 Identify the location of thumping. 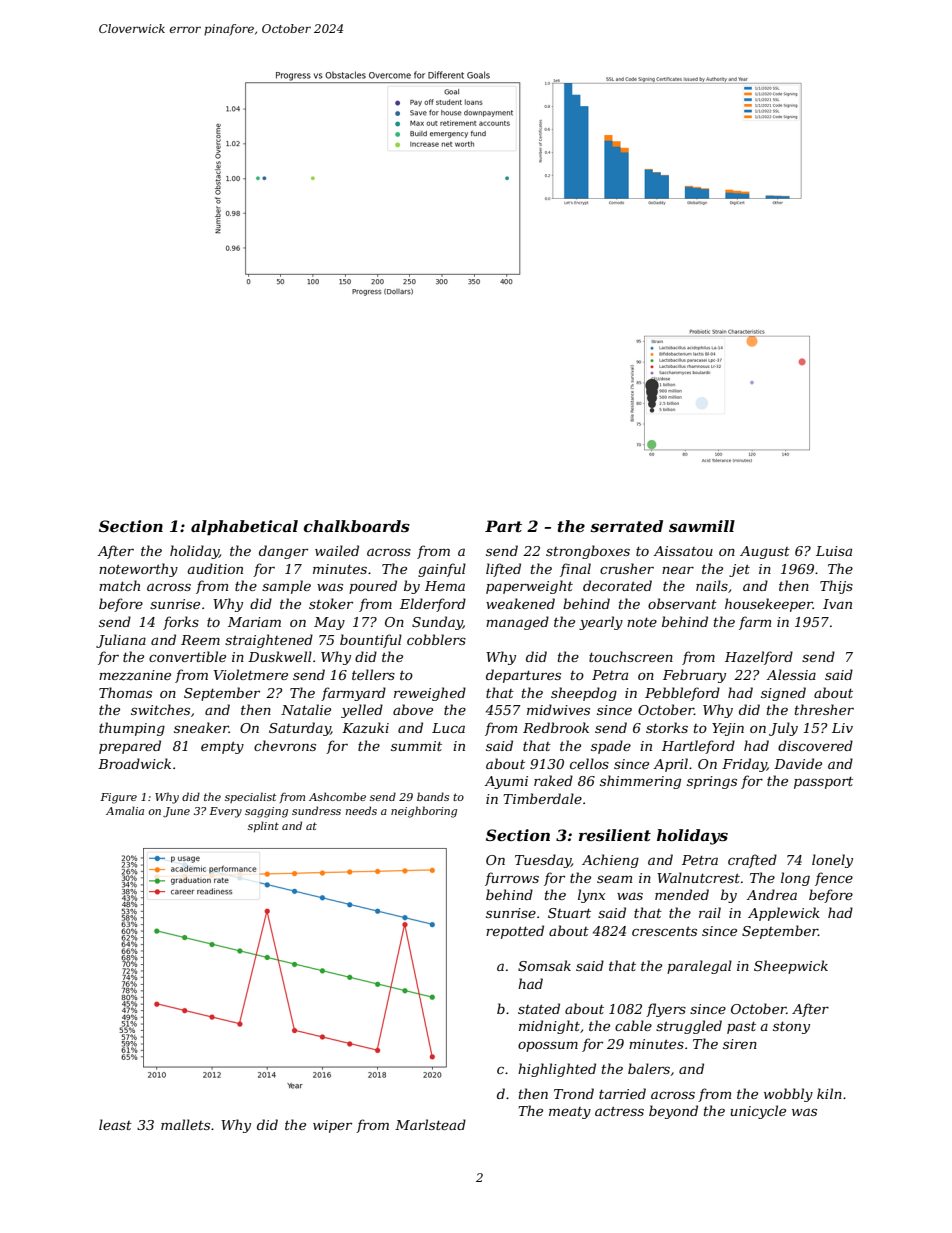
(132, 729).
